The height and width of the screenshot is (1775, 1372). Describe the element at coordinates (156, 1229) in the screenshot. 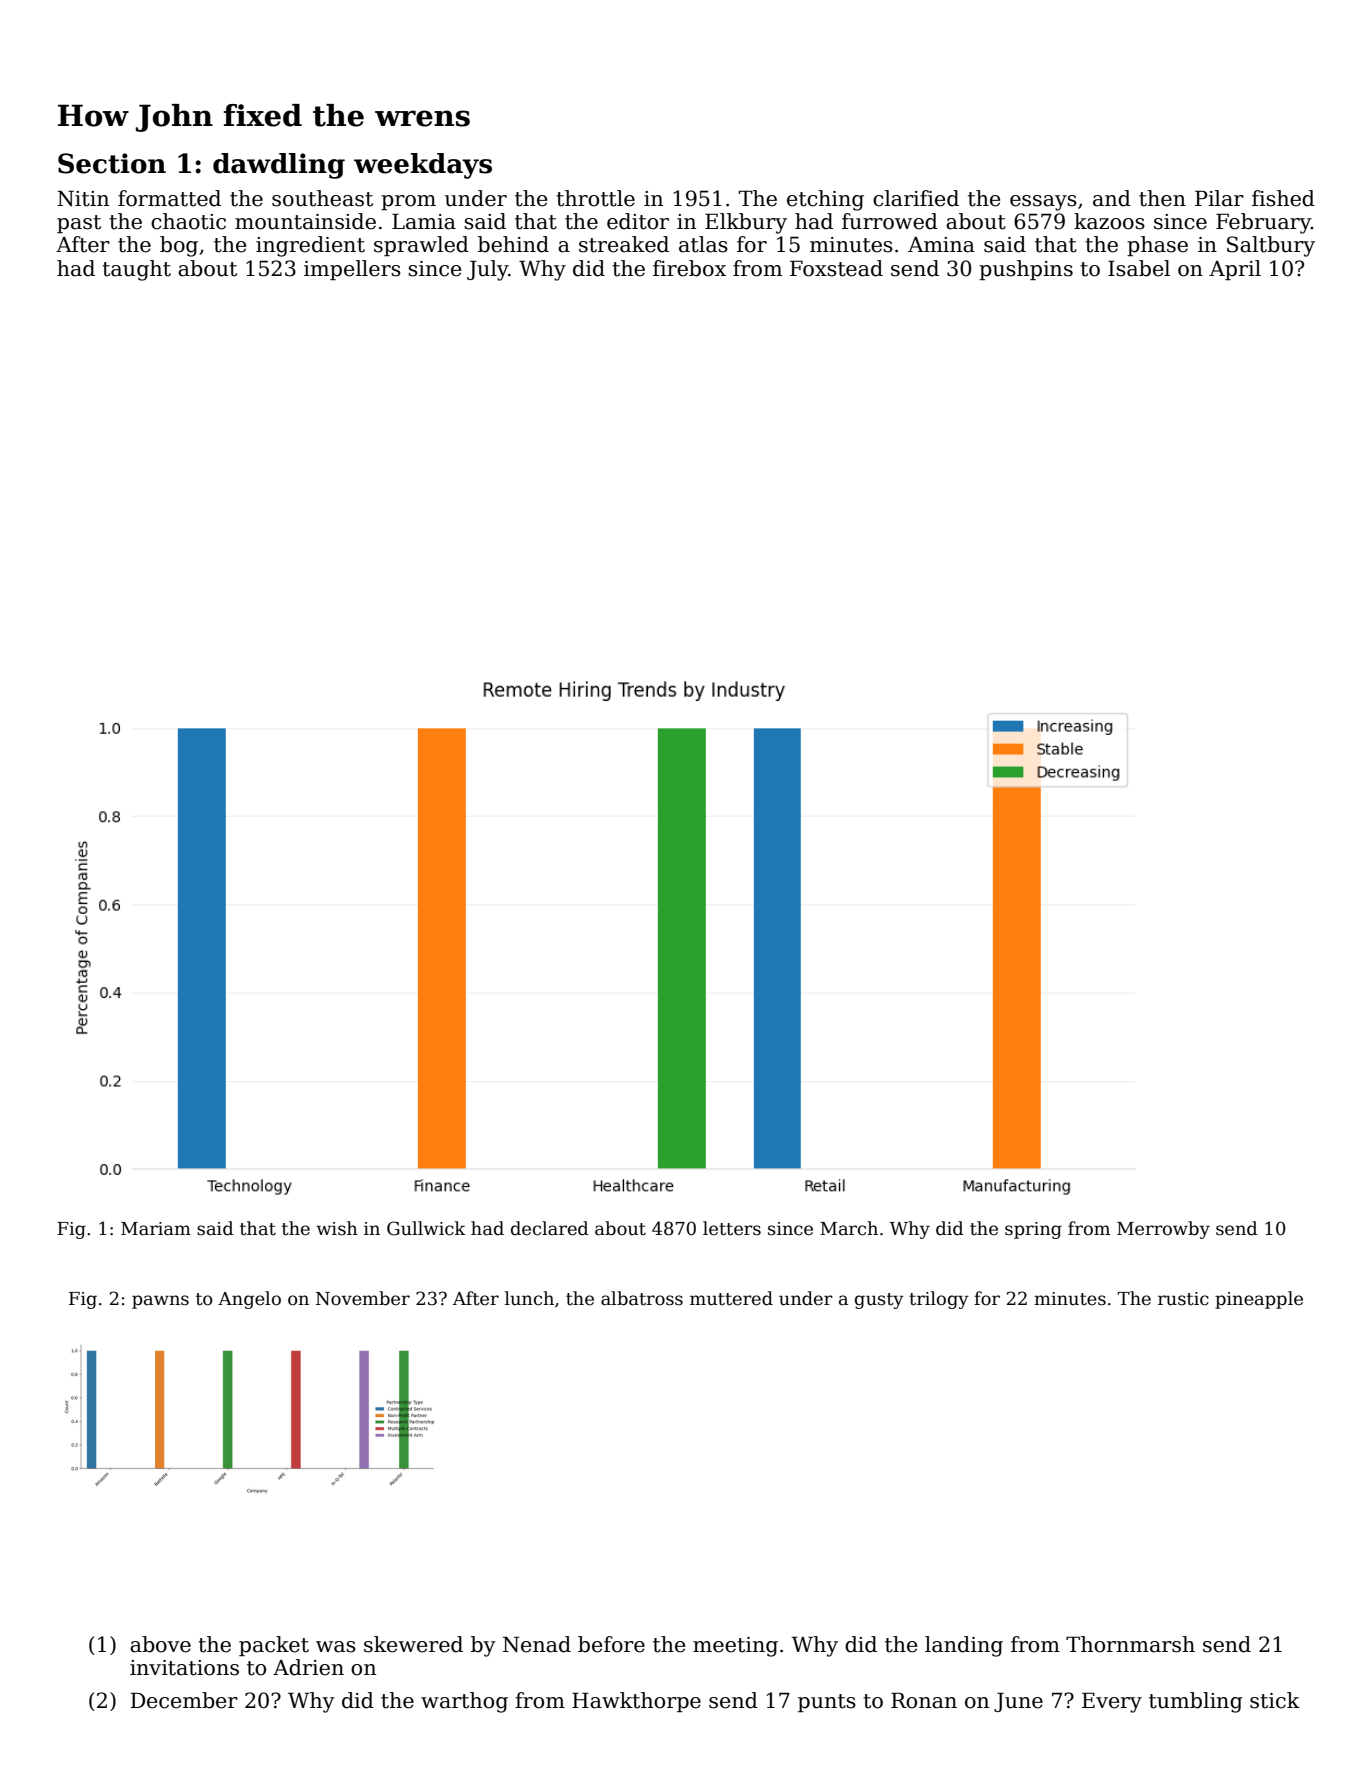

I see `Mariam` at that location.
